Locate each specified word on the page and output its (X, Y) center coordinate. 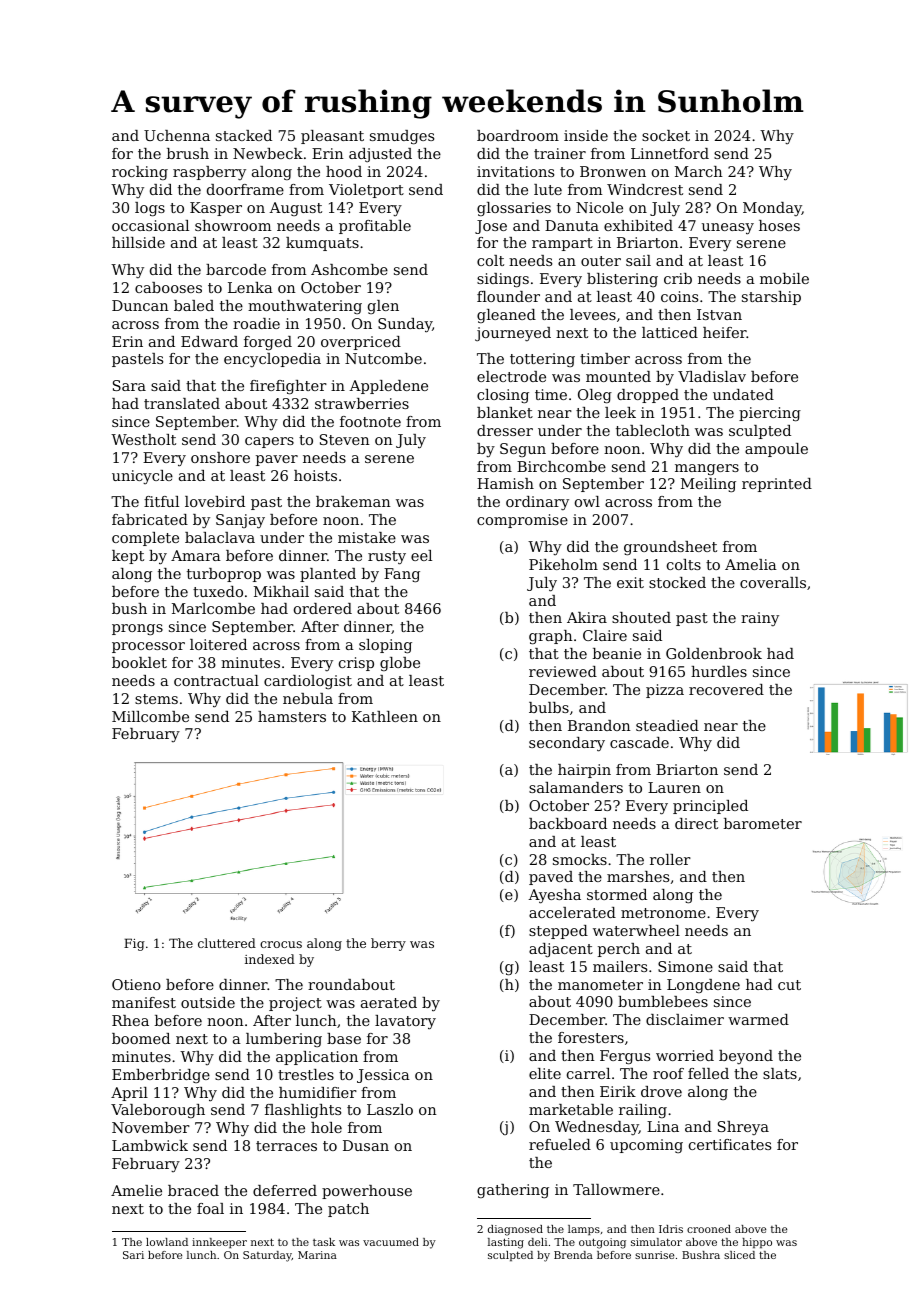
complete (145, 539)
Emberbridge (161, 1076)
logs (150, 209)
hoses (779, 225)
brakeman (353, 501)
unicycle (142, 477)
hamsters (292, 716)
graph (551, 637)
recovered (726, 689)
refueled (560, 1144)
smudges (402, 137)
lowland (167, 1242)
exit (630, 582)
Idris (671, 1229)
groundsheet (670, 548)
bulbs (549, 707)
